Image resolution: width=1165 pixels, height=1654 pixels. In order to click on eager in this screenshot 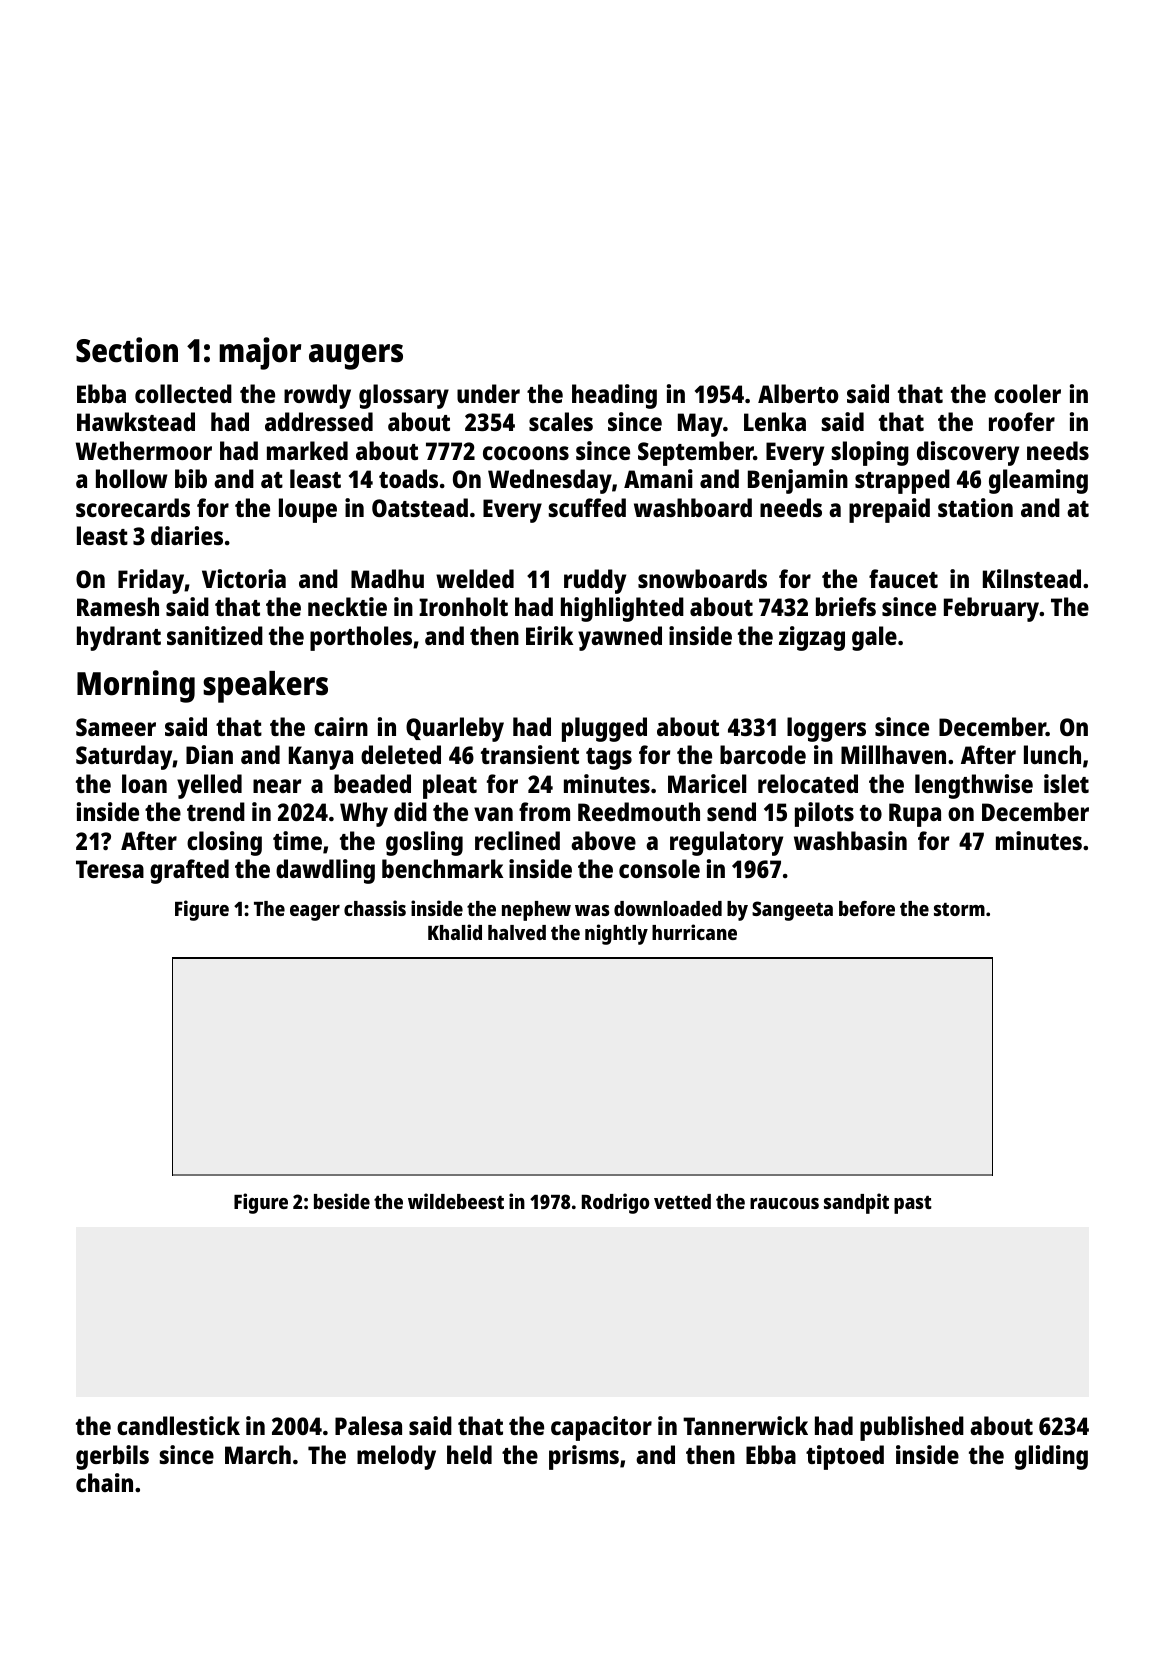, I will do `click(315, 913)`.
